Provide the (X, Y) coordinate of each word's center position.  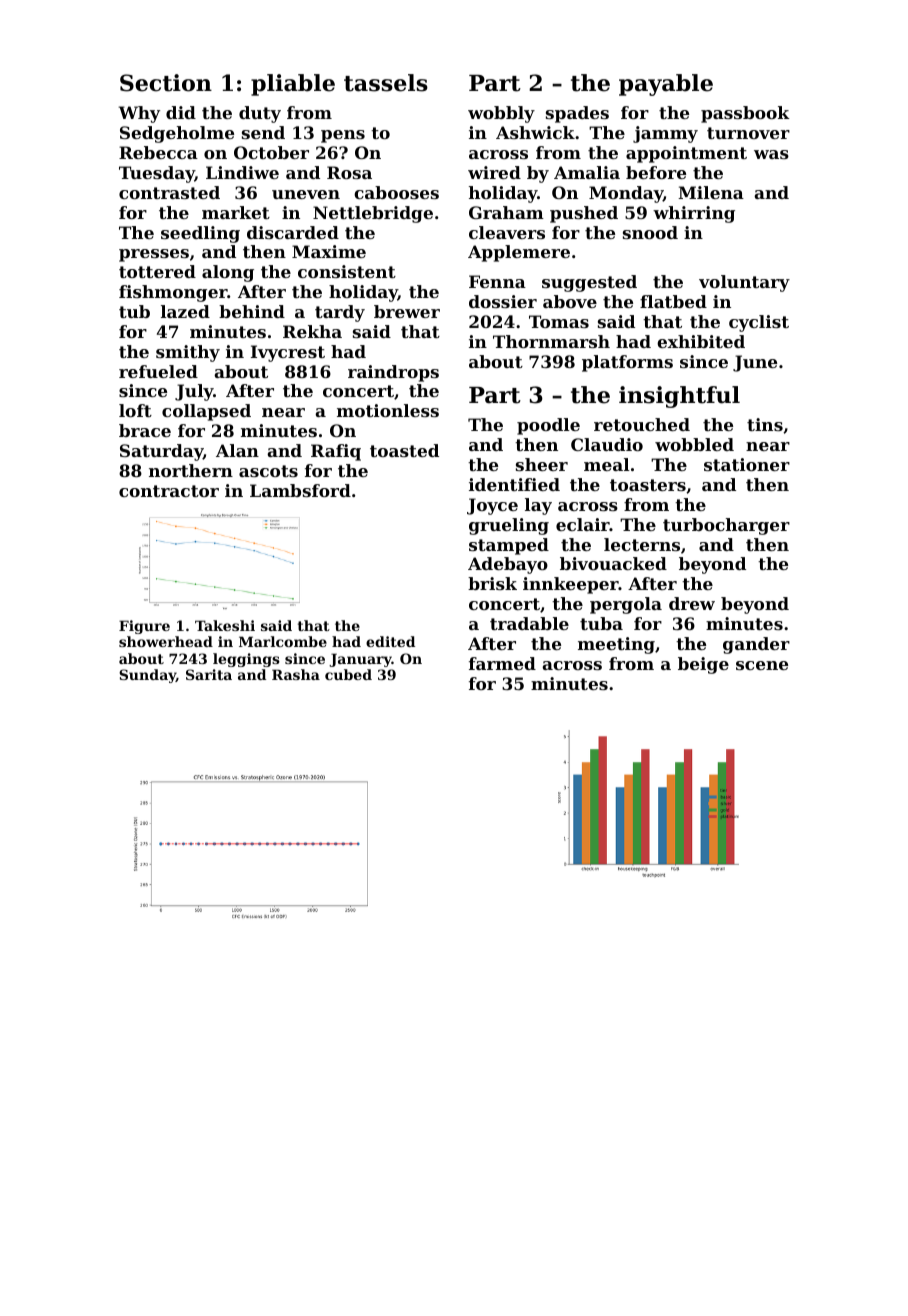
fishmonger (173, 293)
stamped (509, 546)
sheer (542, 464)
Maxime (329, 251)
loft (135, 410)
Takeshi (225, 625)
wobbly (501, 114)
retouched (642, 424)
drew (692, 603)
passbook (745, 114)
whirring (694, 214)
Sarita (209, 674)
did (181, 112)
